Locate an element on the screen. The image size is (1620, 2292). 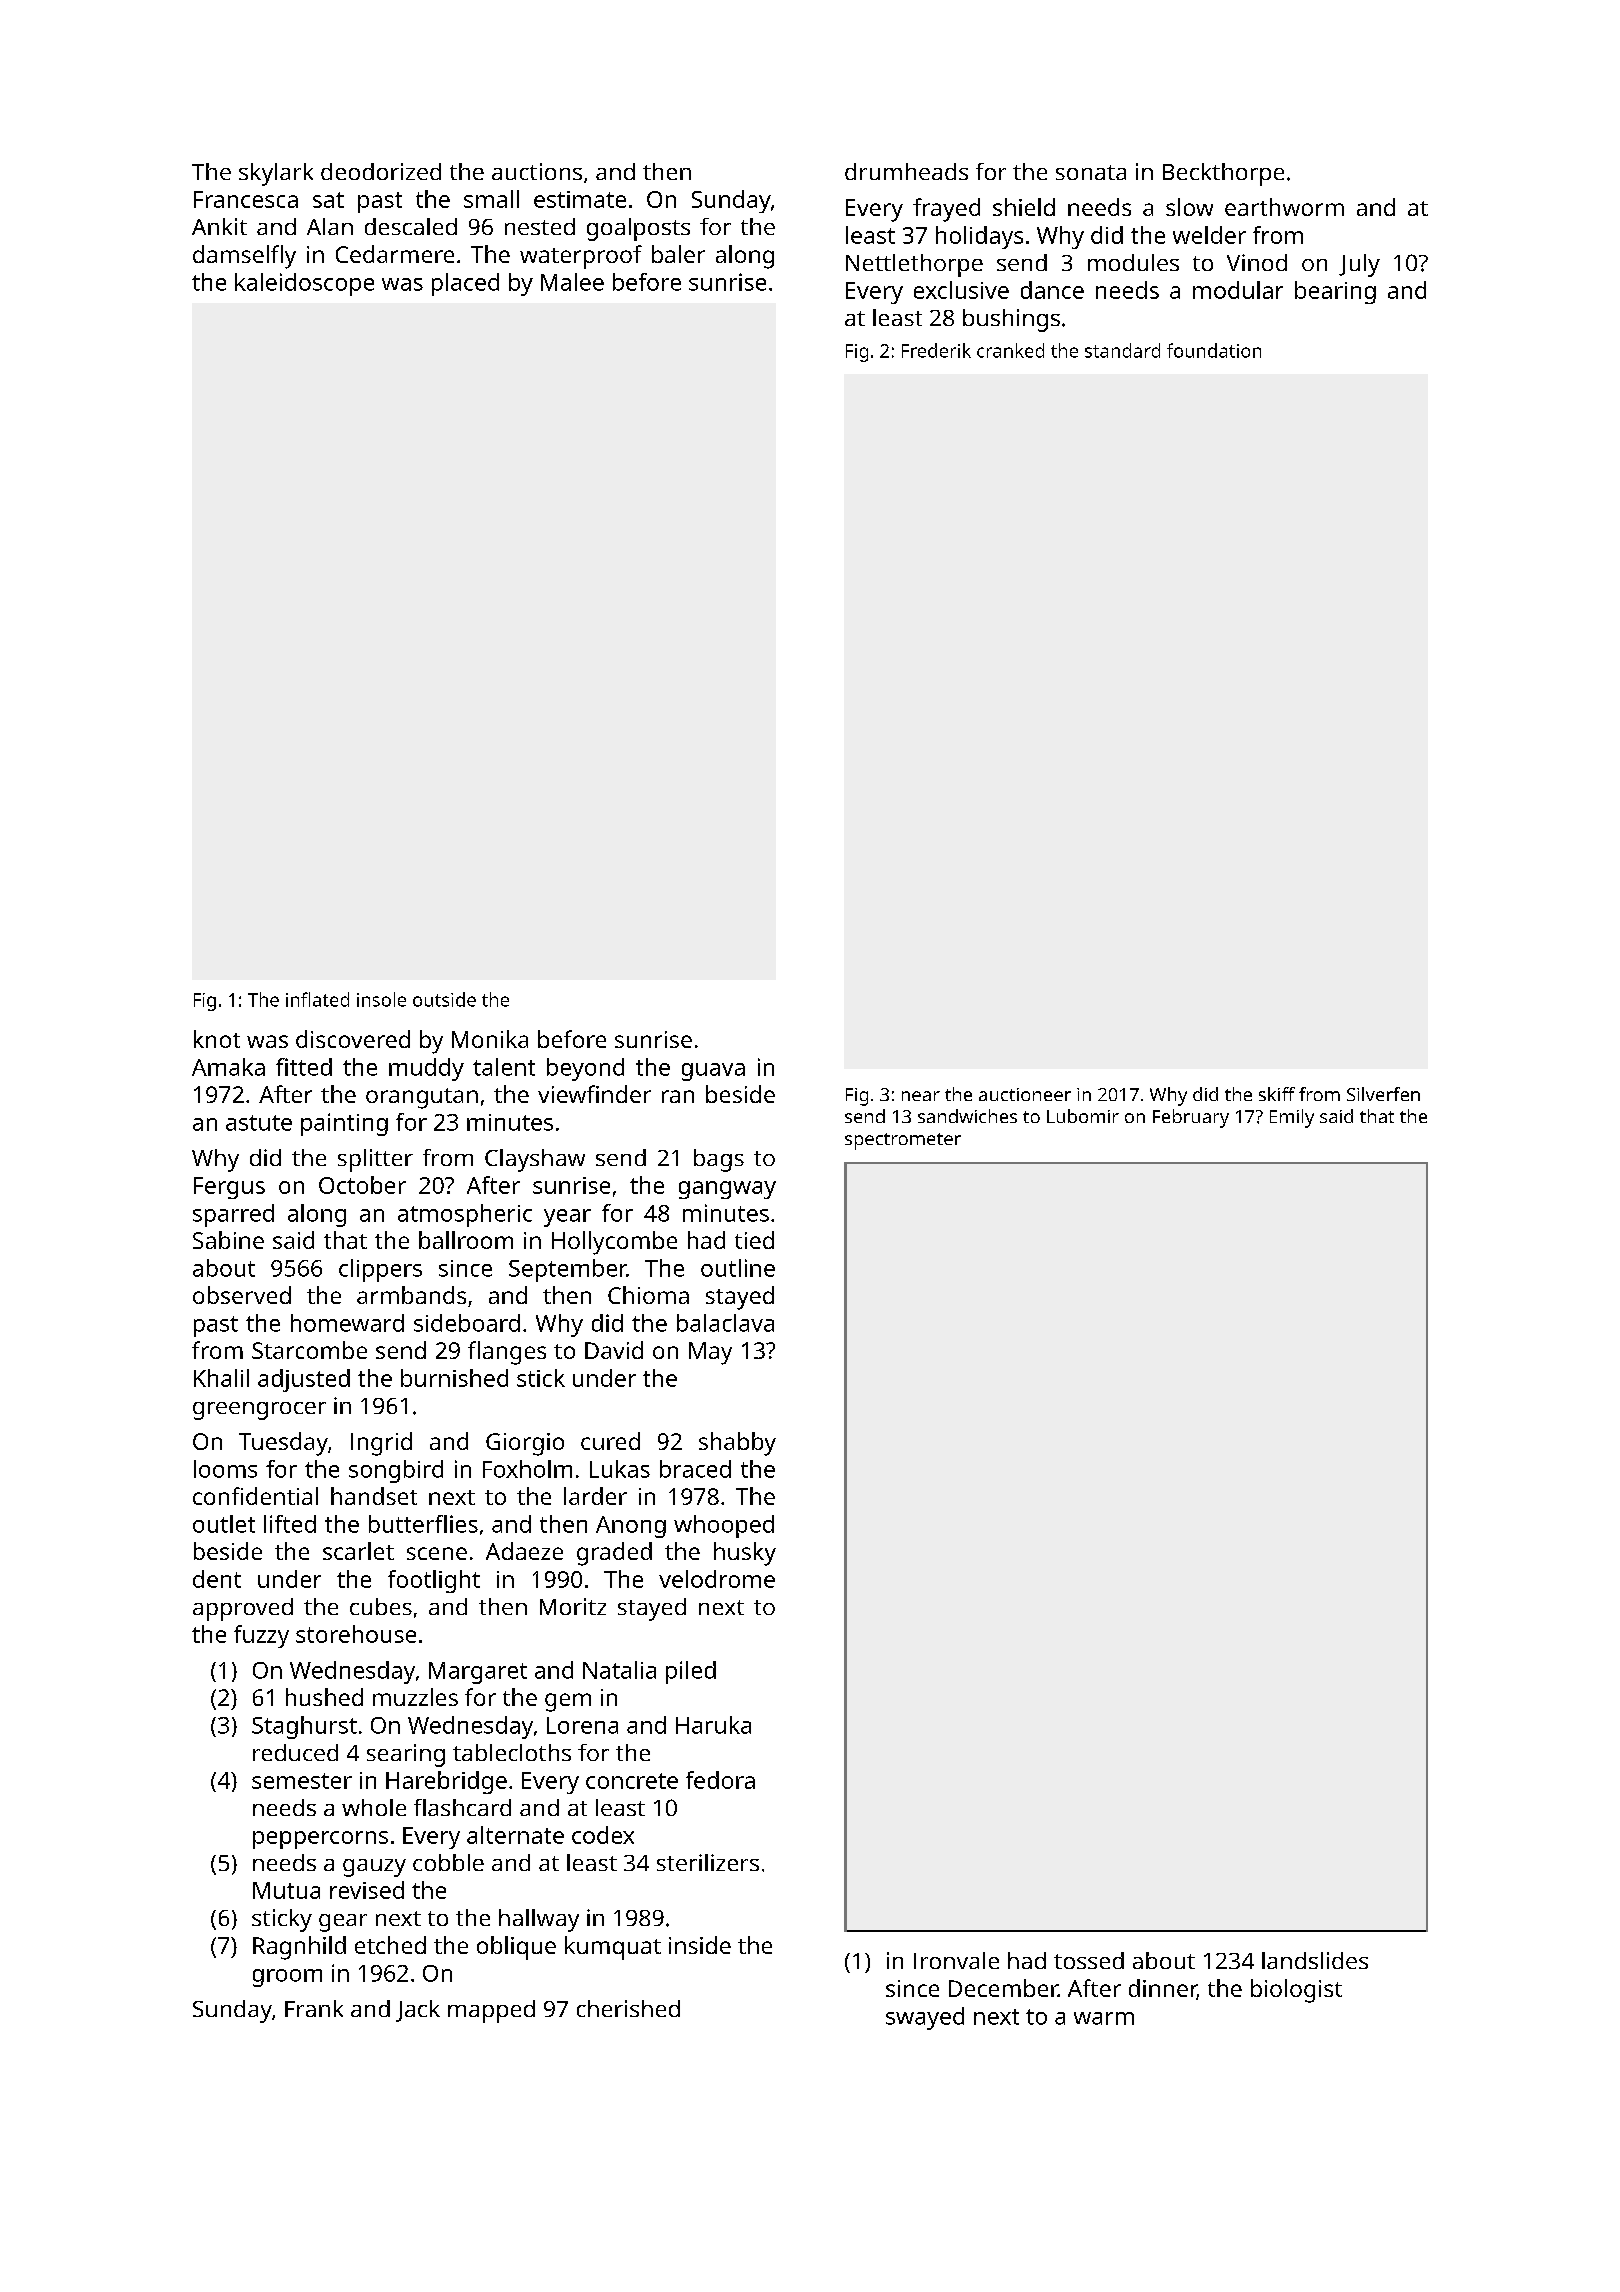
drumheads is located at coordinates (906, 171).
